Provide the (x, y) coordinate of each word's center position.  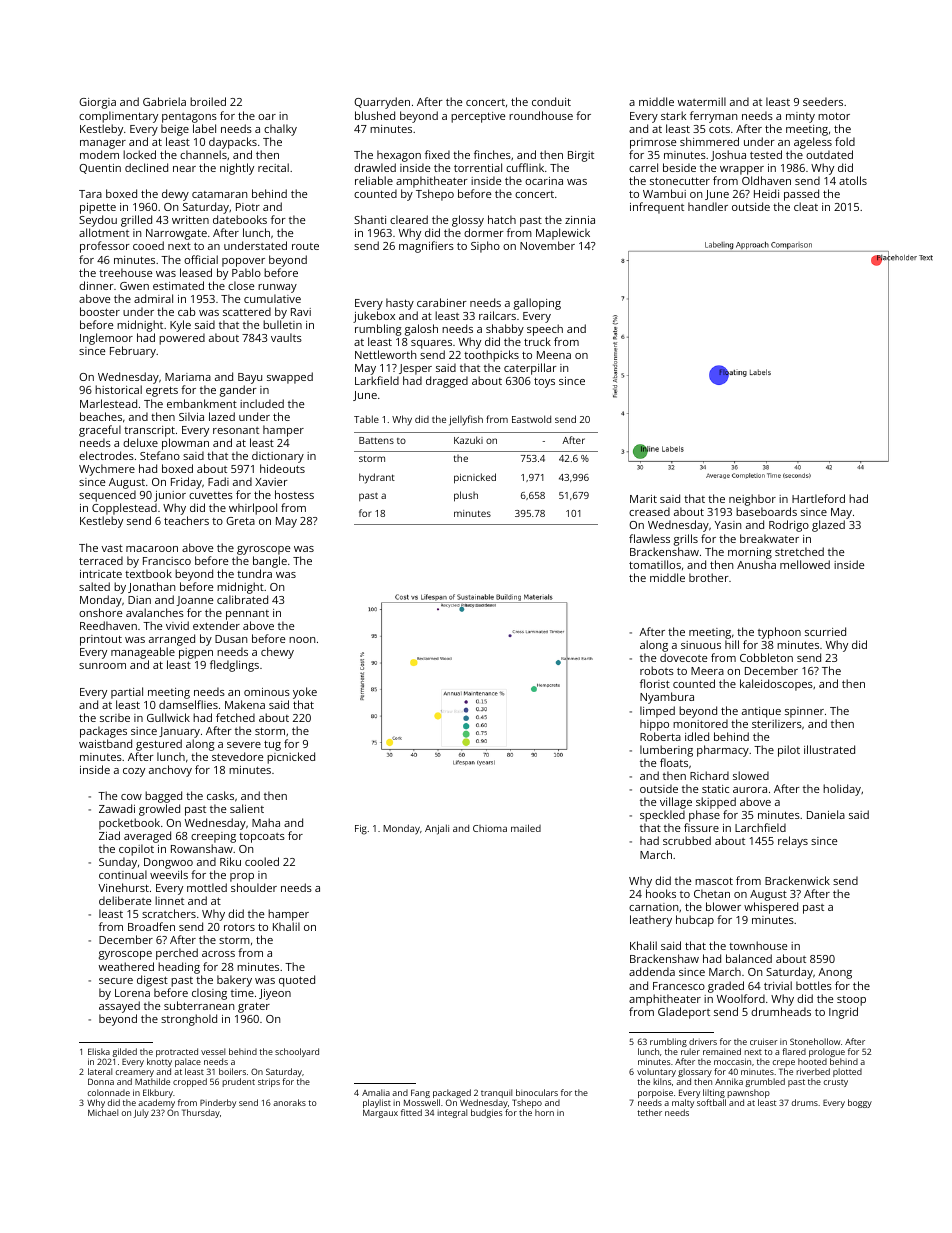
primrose (653, 143)
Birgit (581, 156)
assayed (119, 1007)
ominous (267, 692)
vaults (286, 337)
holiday (842, 790)
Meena (554, 355)
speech (545, 330)
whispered (771, 908)
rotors (239, 927)
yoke (305, 693)
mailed (526, 828)
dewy (175, 195)
